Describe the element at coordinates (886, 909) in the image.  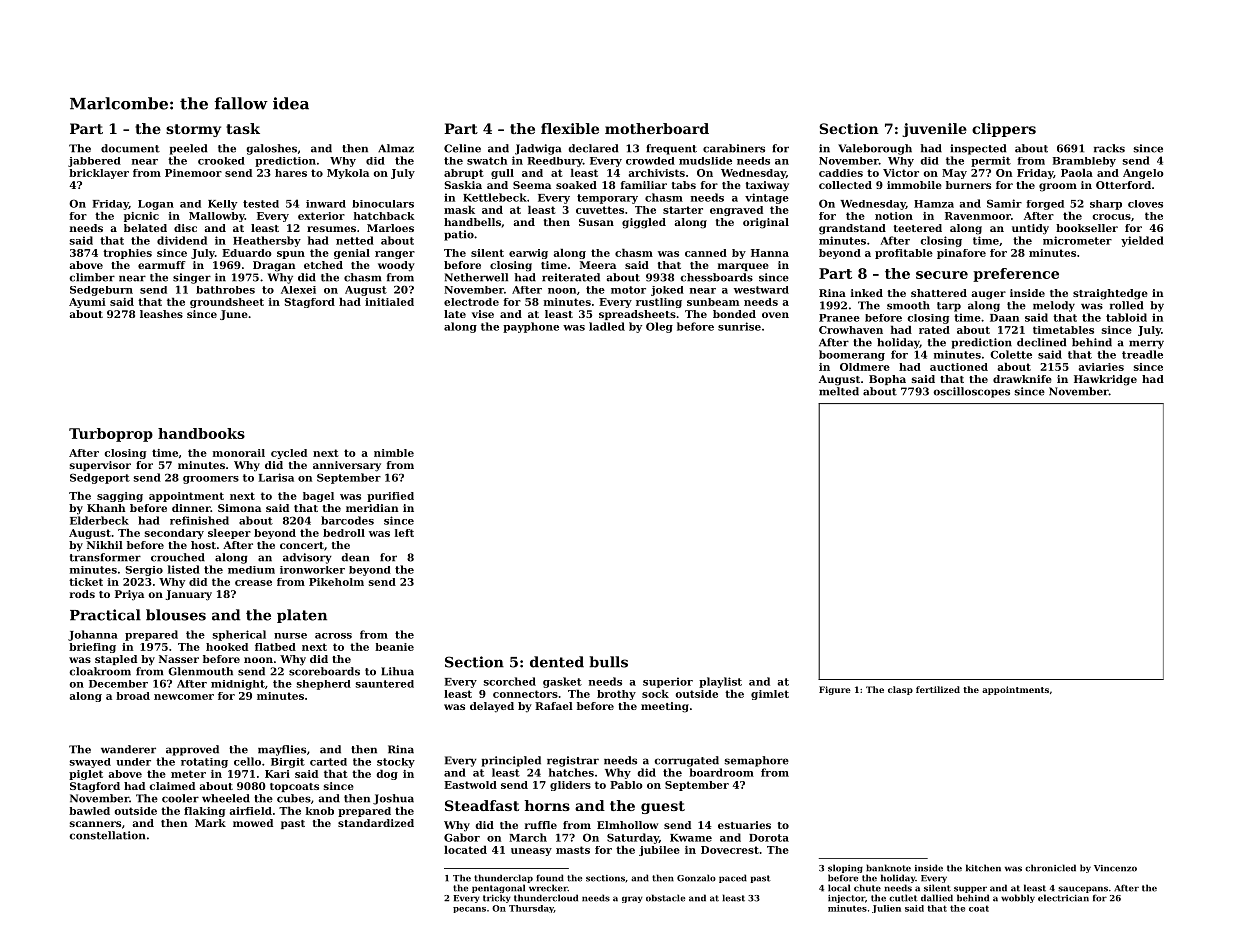
I see `Julien` at that location.
